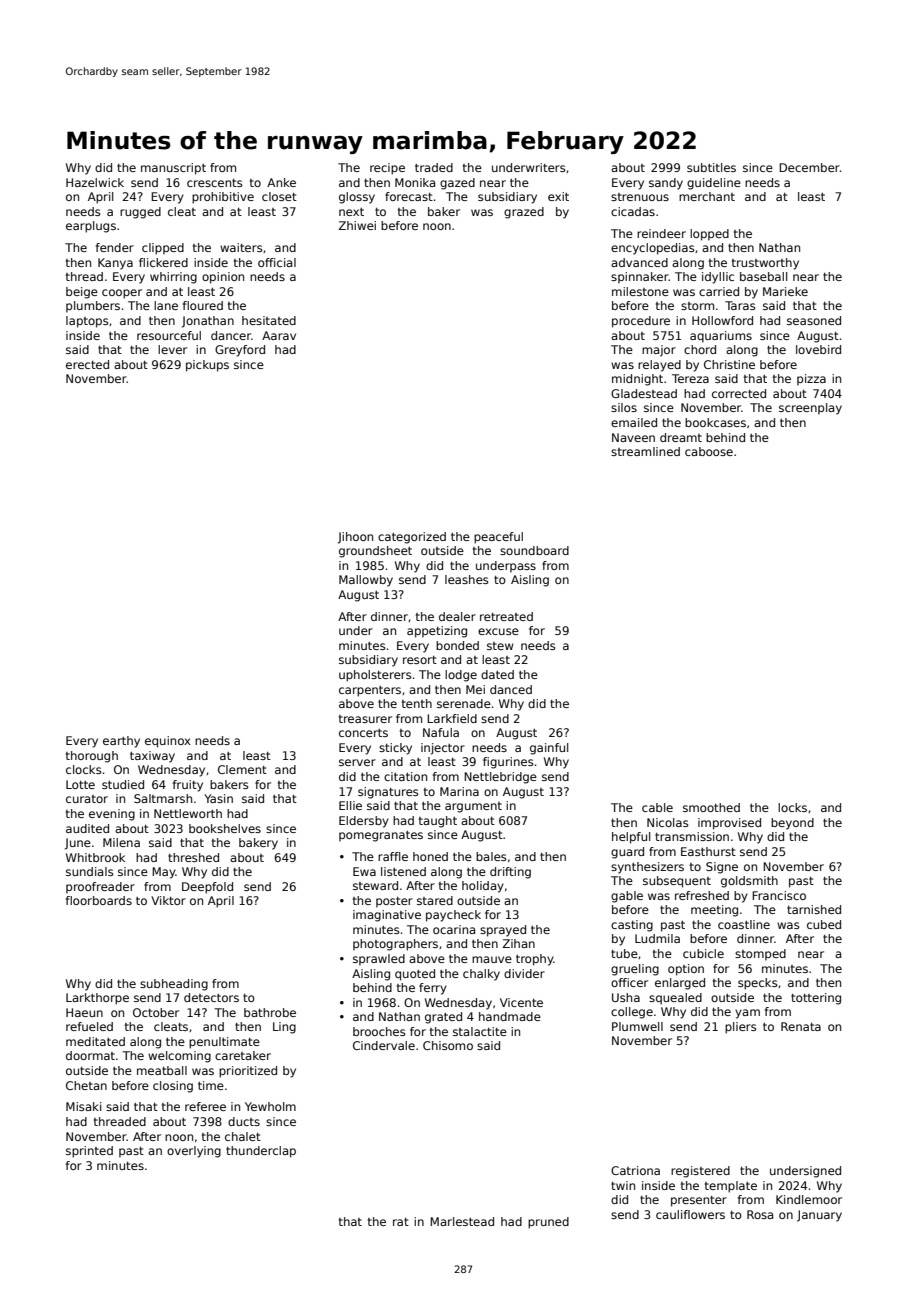  What do you see at coordinates (637, 380) in the image?
I see `midnight` at bounding box center [637, 380].
